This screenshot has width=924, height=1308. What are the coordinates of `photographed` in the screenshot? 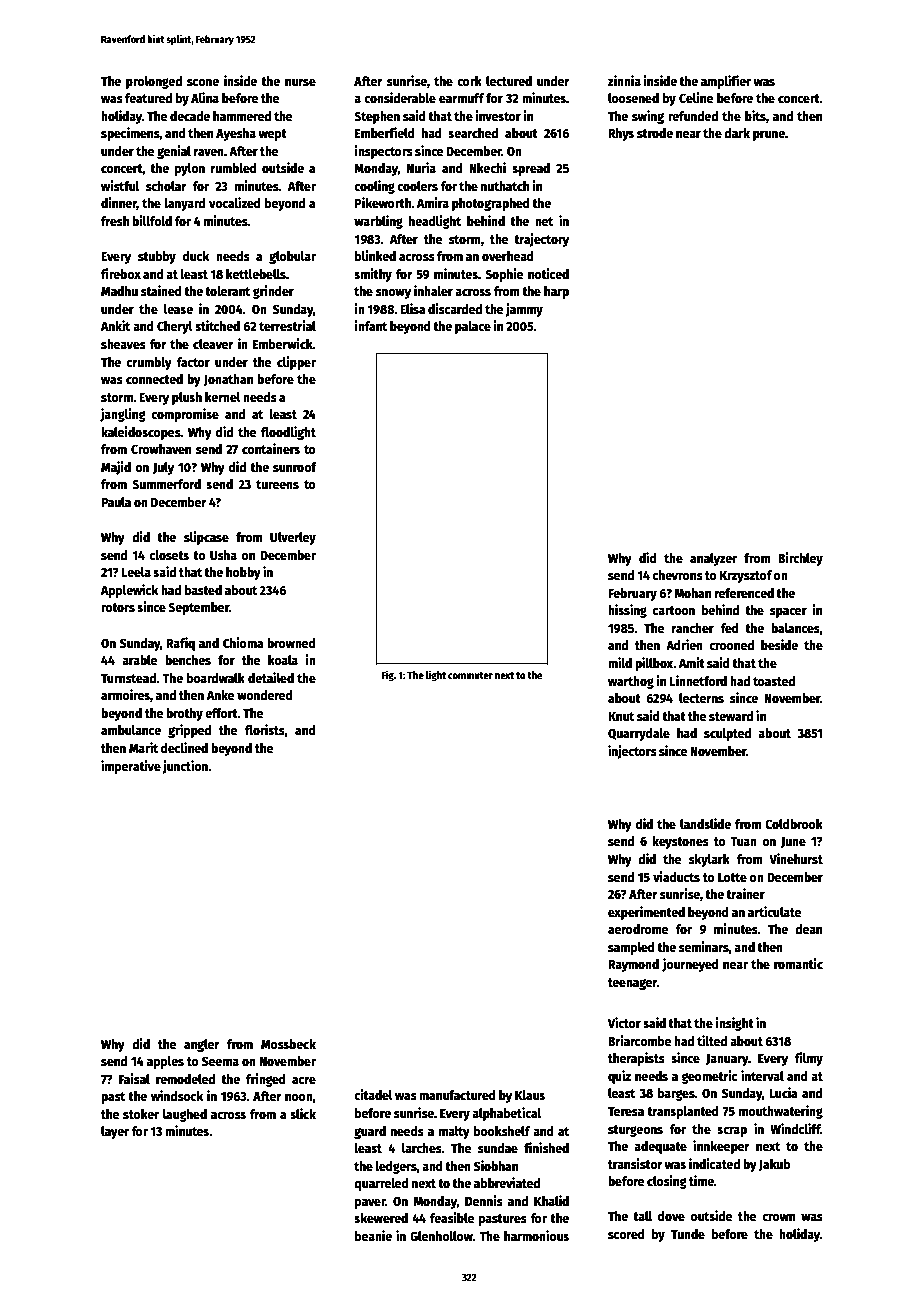 It's located at (491, 204).
